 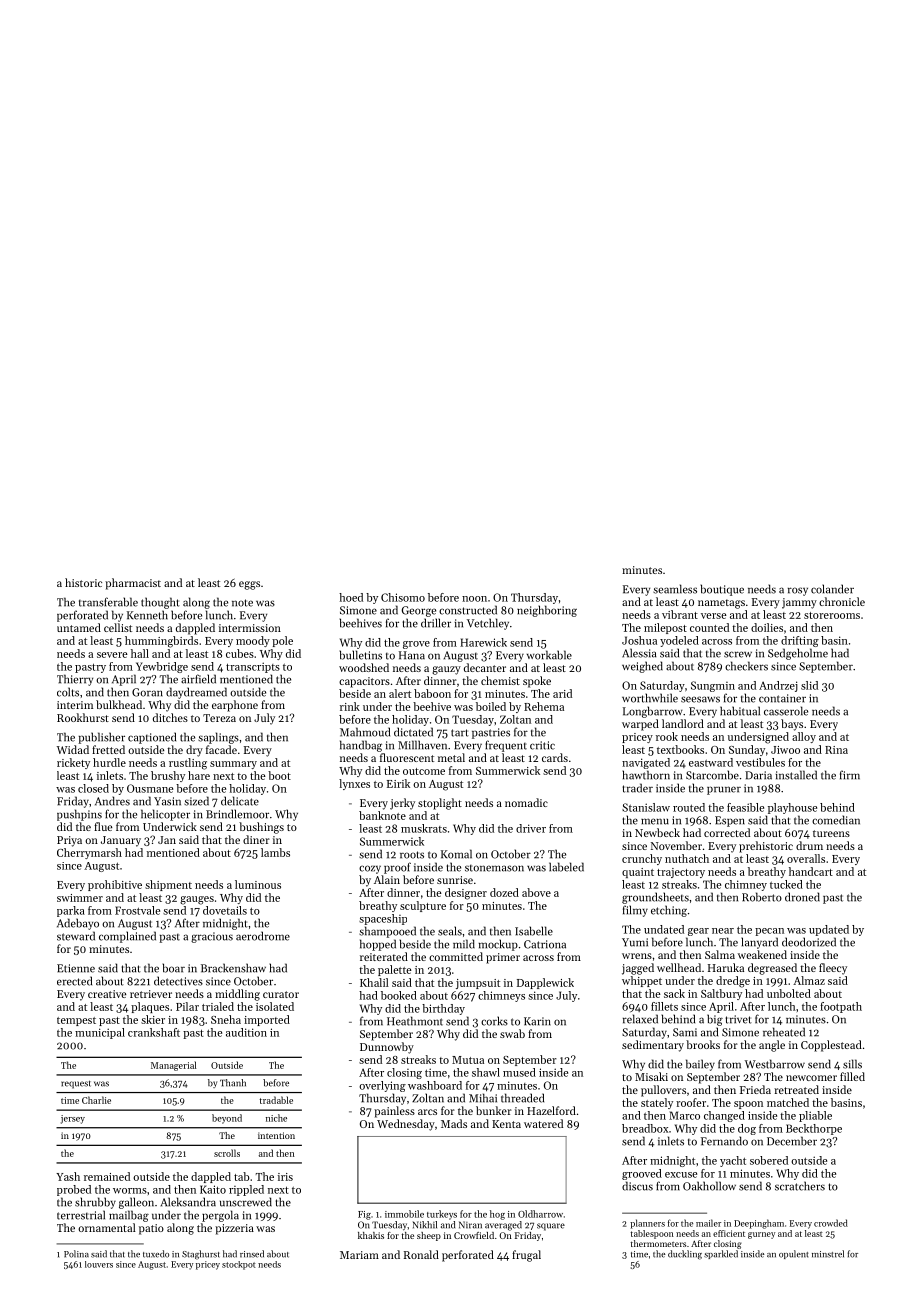 I want to click on frugal, so click(x=526, y=1256).
